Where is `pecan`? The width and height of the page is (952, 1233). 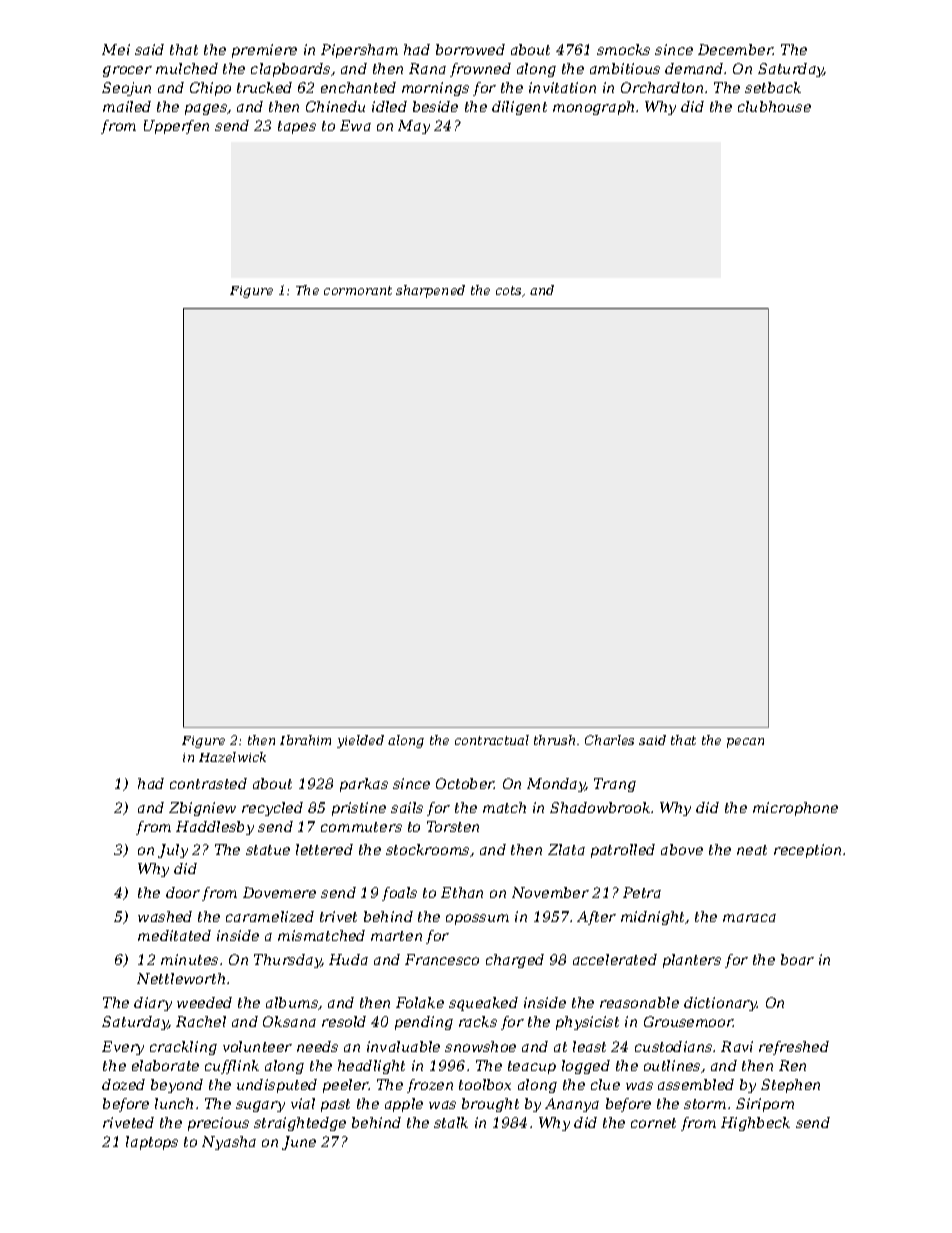
pecan is located at coordinates (745, 743).
